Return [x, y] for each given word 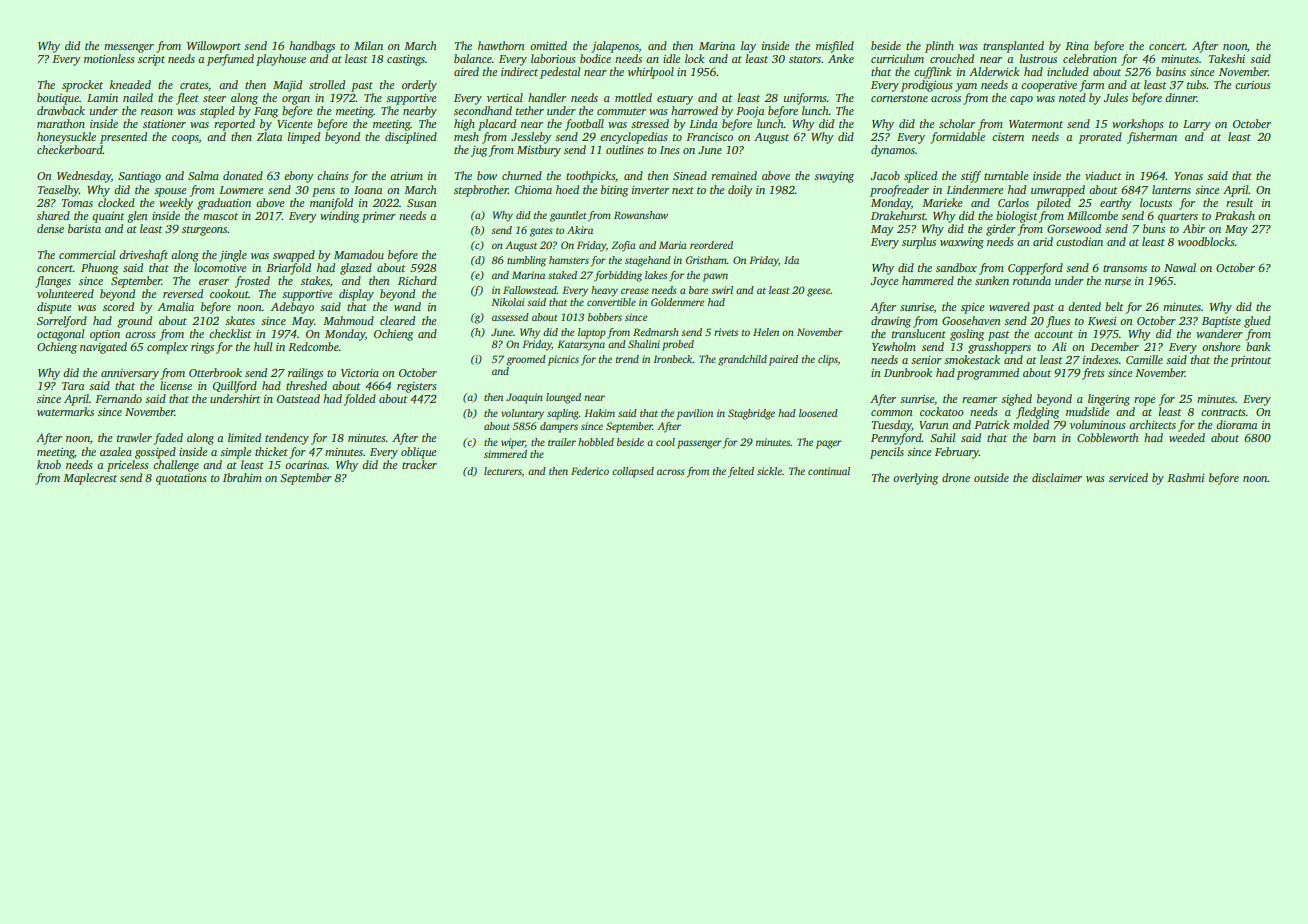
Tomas [77, 203]
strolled [327, 84]
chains [333, 175]
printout [1250, 361]
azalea [116, 451]
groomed [526, 360]
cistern [1008, 137]
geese [819, 292]
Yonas [1188, 176]
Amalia [176, 306]
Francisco [709, 137]
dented [1084, 306]
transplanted [1013, 47]
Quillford [235, 387]
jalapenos [615, 47]
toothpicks [590, 177]
